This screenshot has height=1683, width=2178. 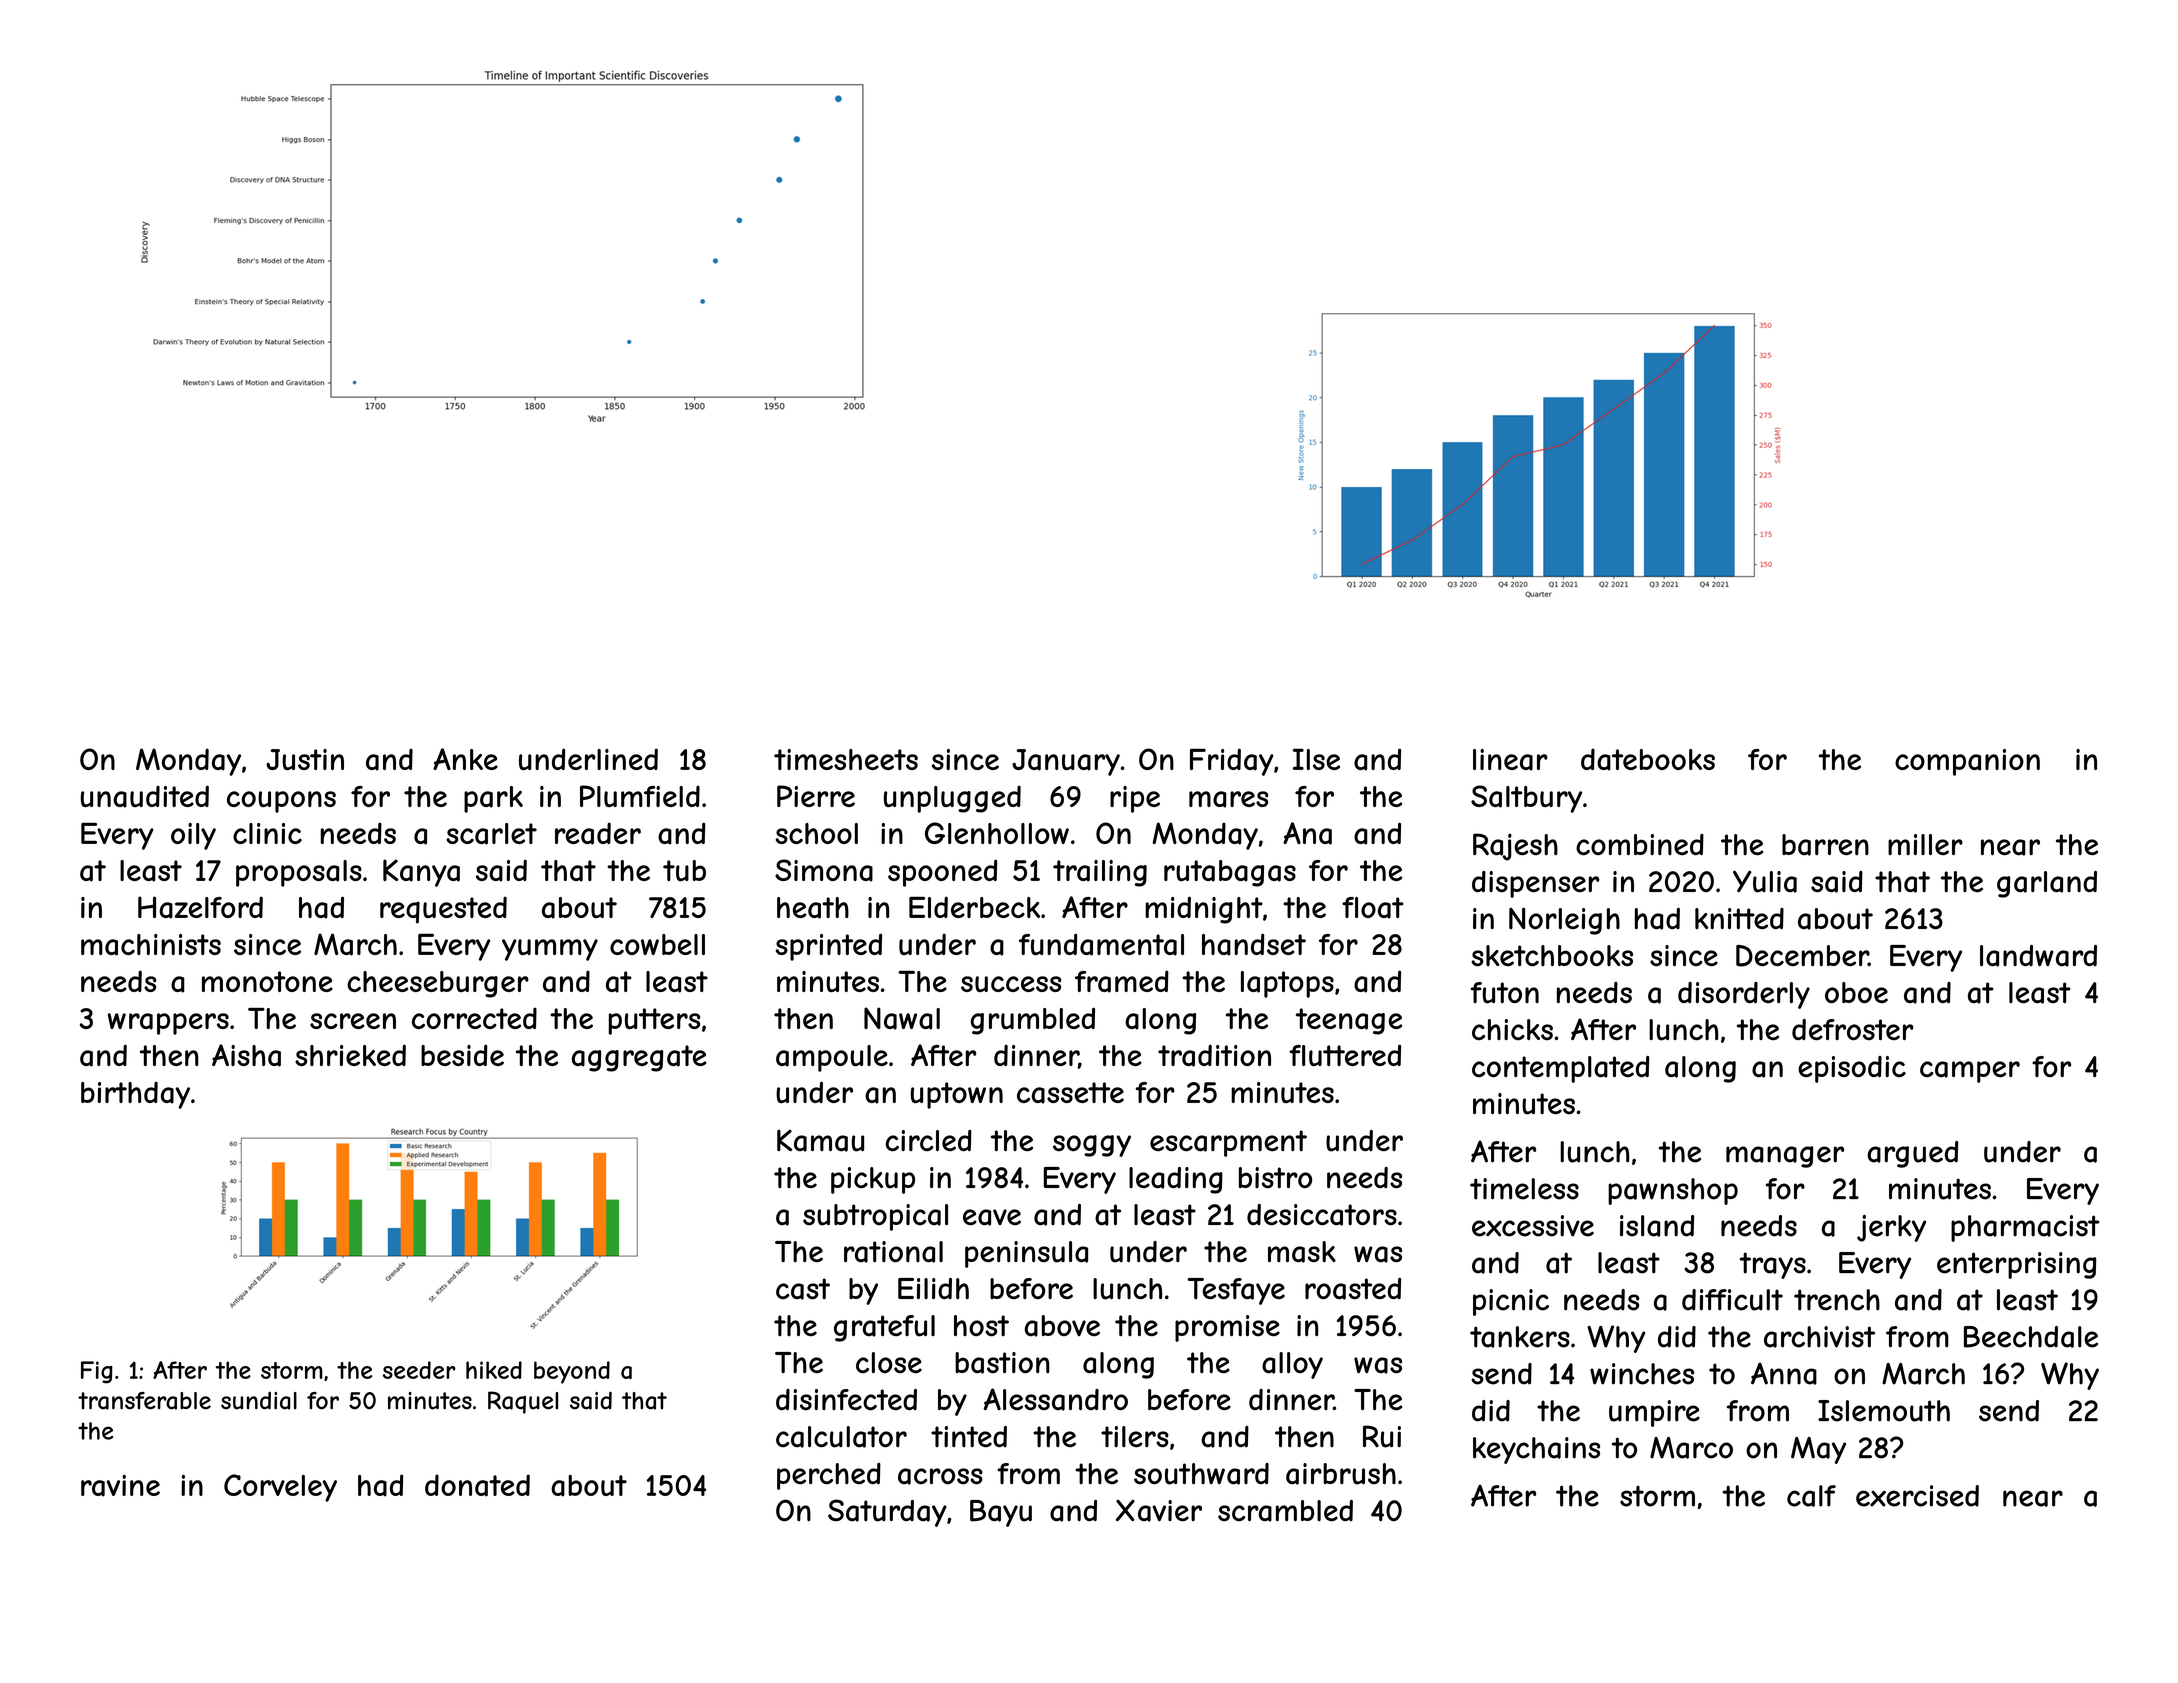 What do you see at coordinates (1967, 762) in the screenshot?
I see `companion` at bounding box center [1967, 762].
